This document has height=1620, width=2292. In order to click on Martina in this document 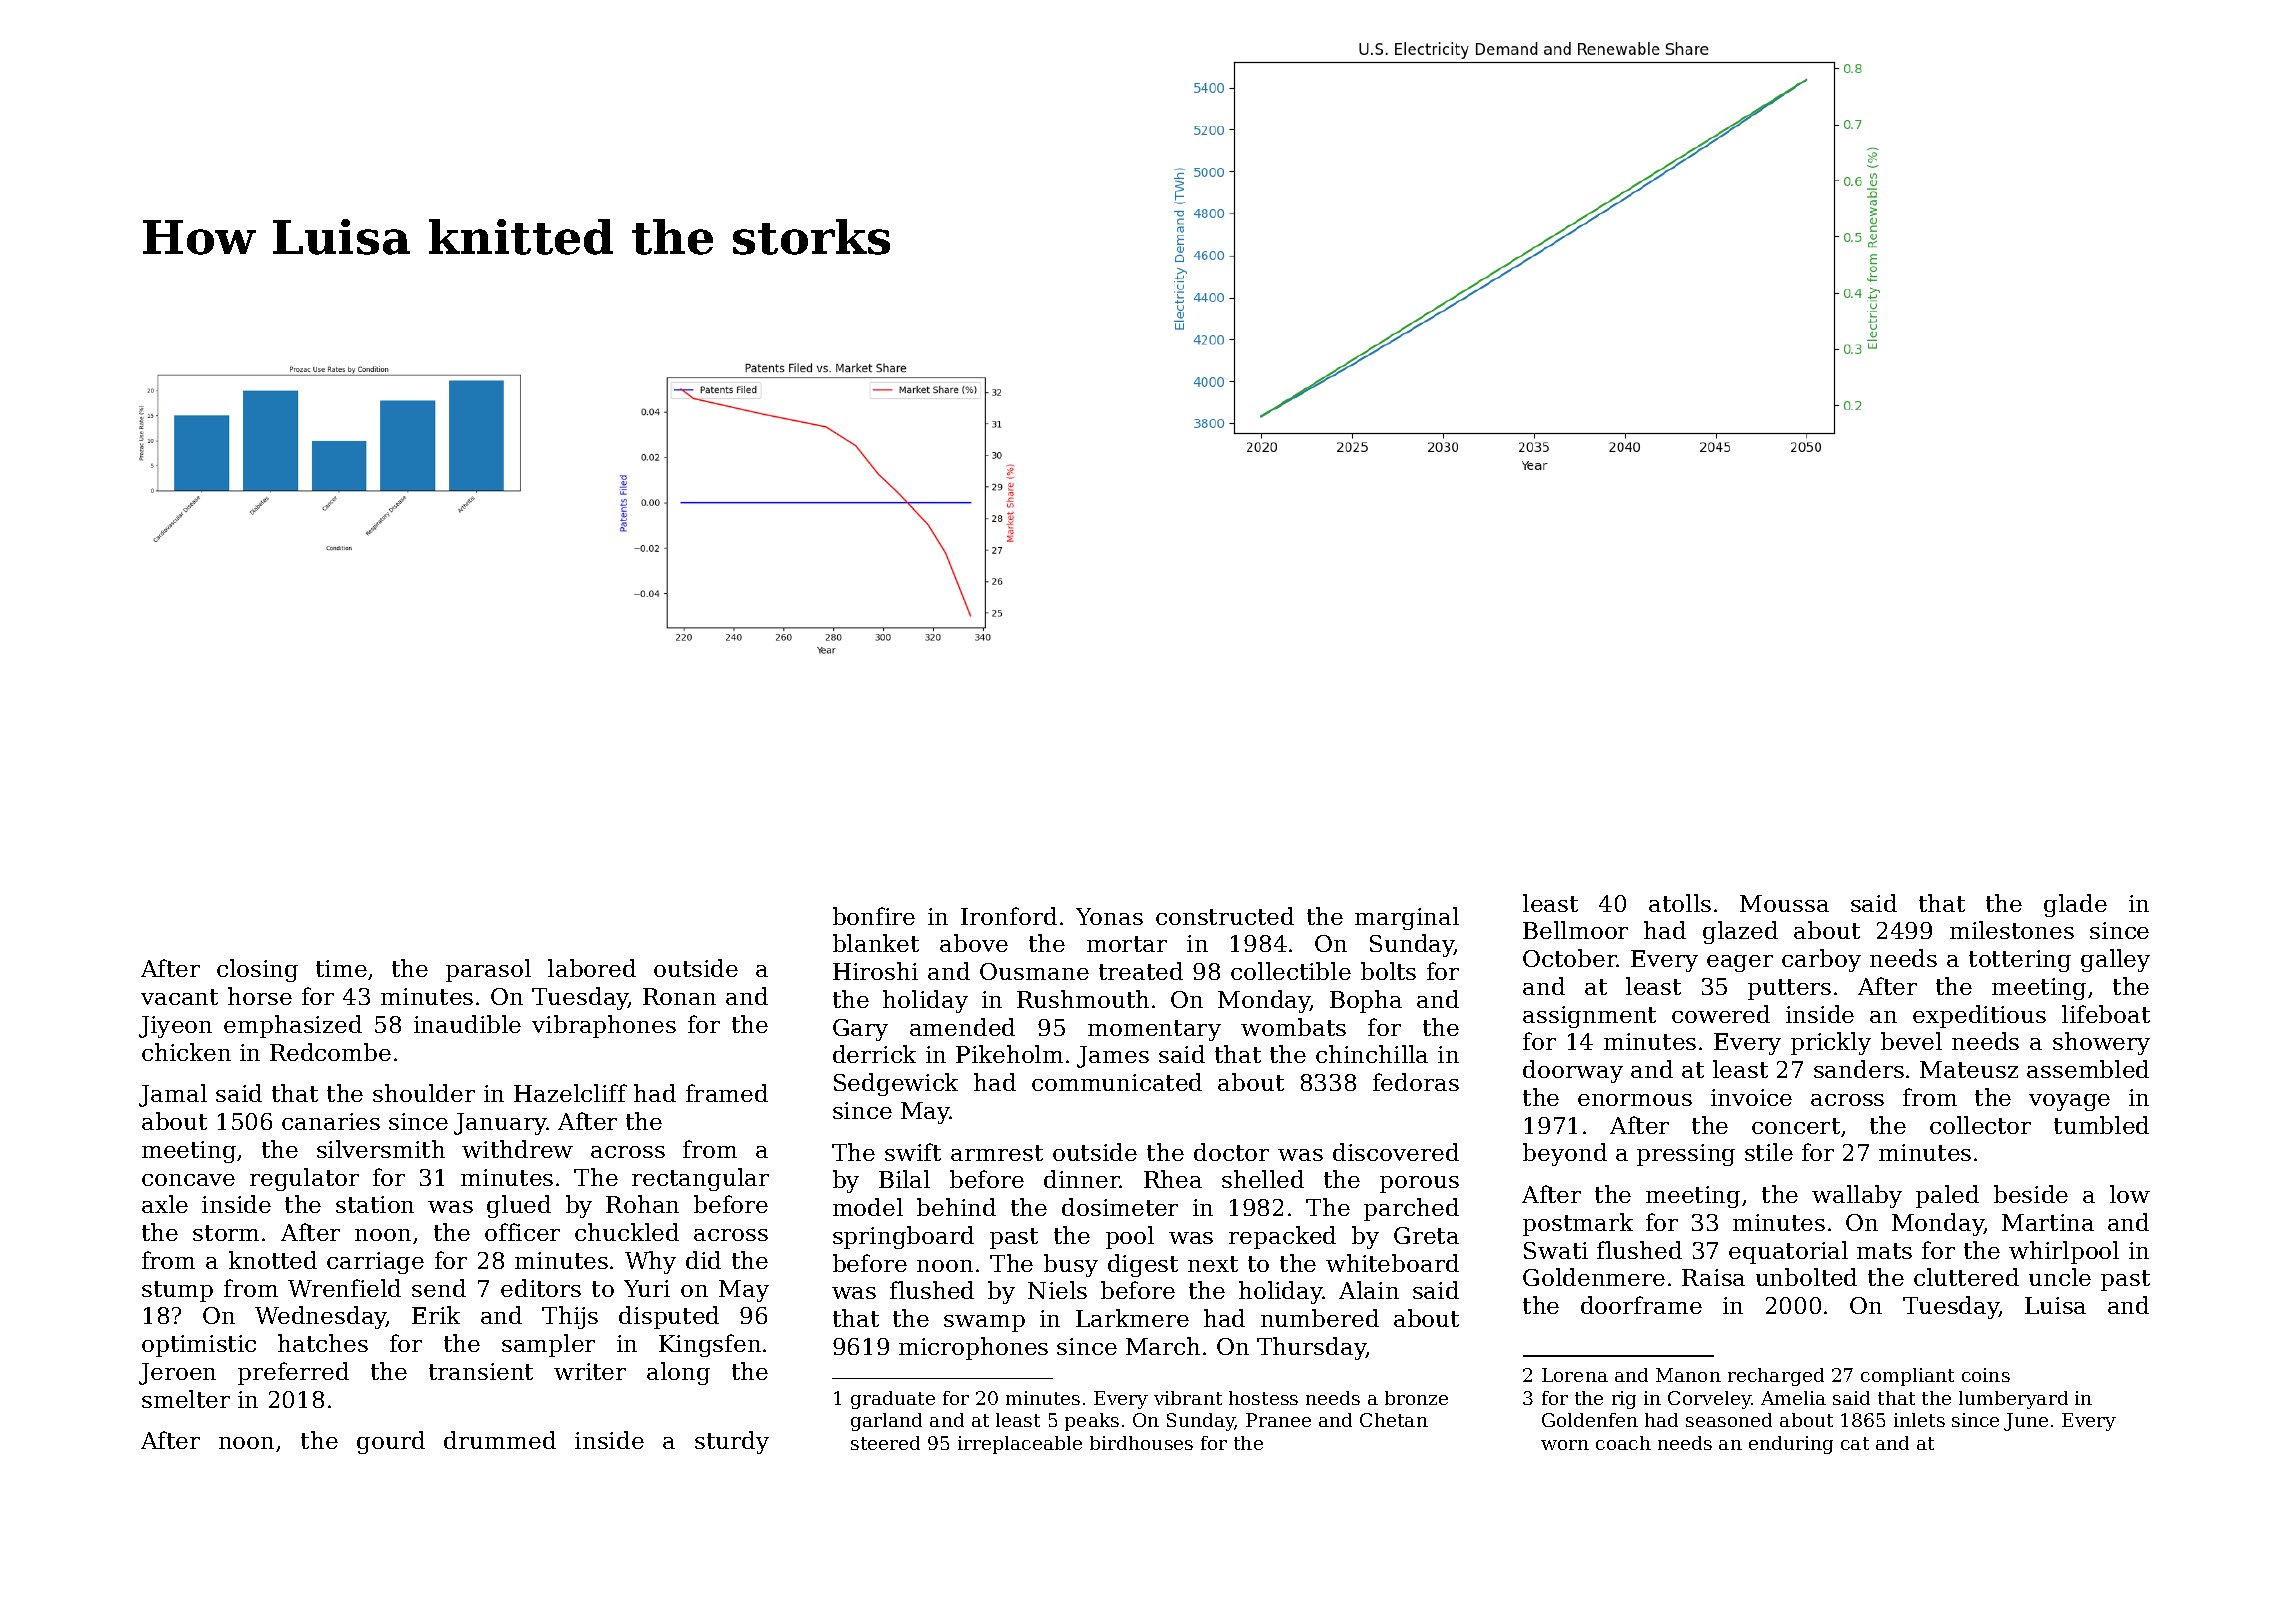, I will do `click(2048, 1222)`.
